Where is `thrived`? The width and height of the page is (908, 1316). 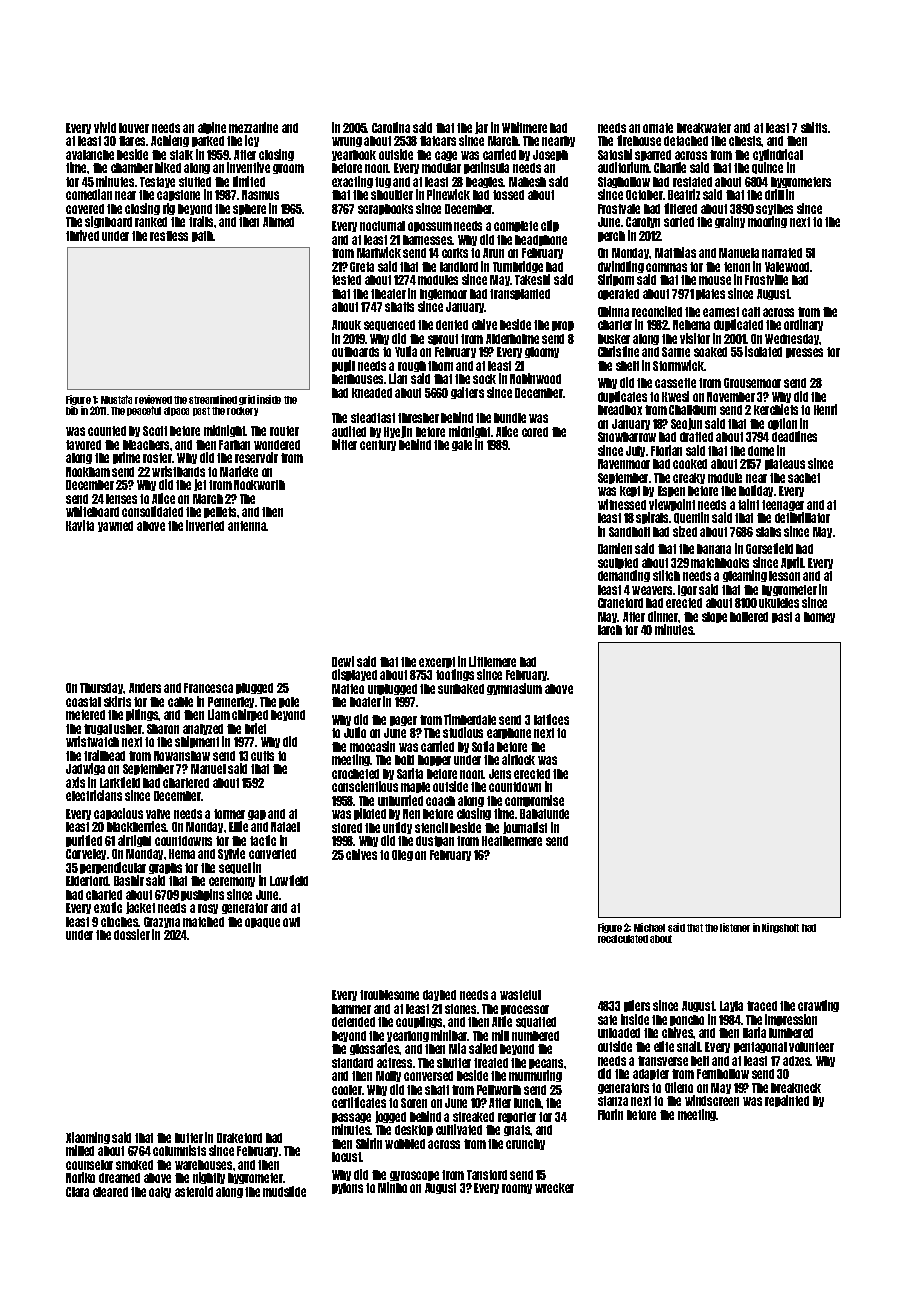 thrived is located at coordinates (82, 235).
